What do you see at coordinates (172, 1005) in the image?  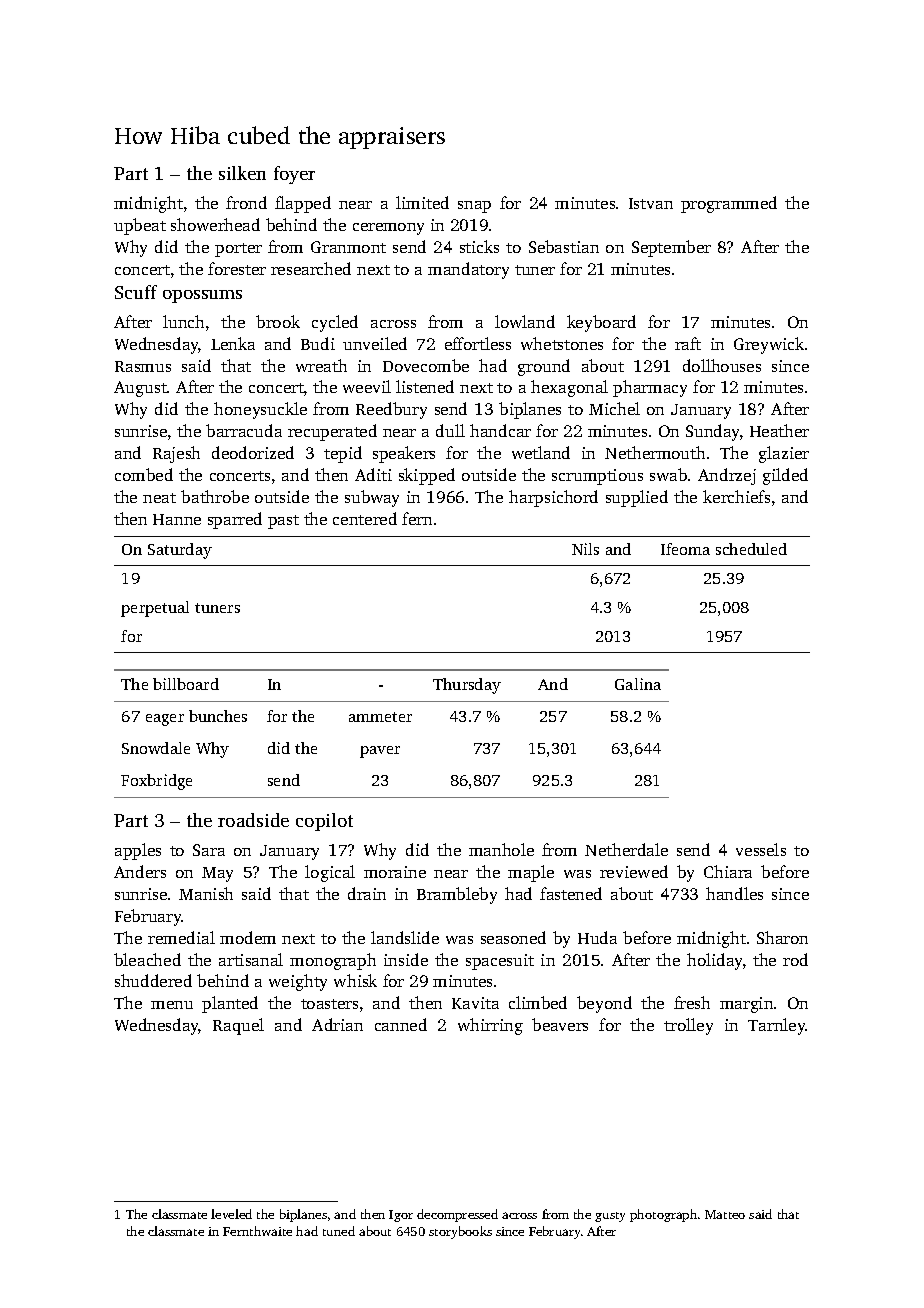 I see `menu` at bounding box center [172, 1005].
